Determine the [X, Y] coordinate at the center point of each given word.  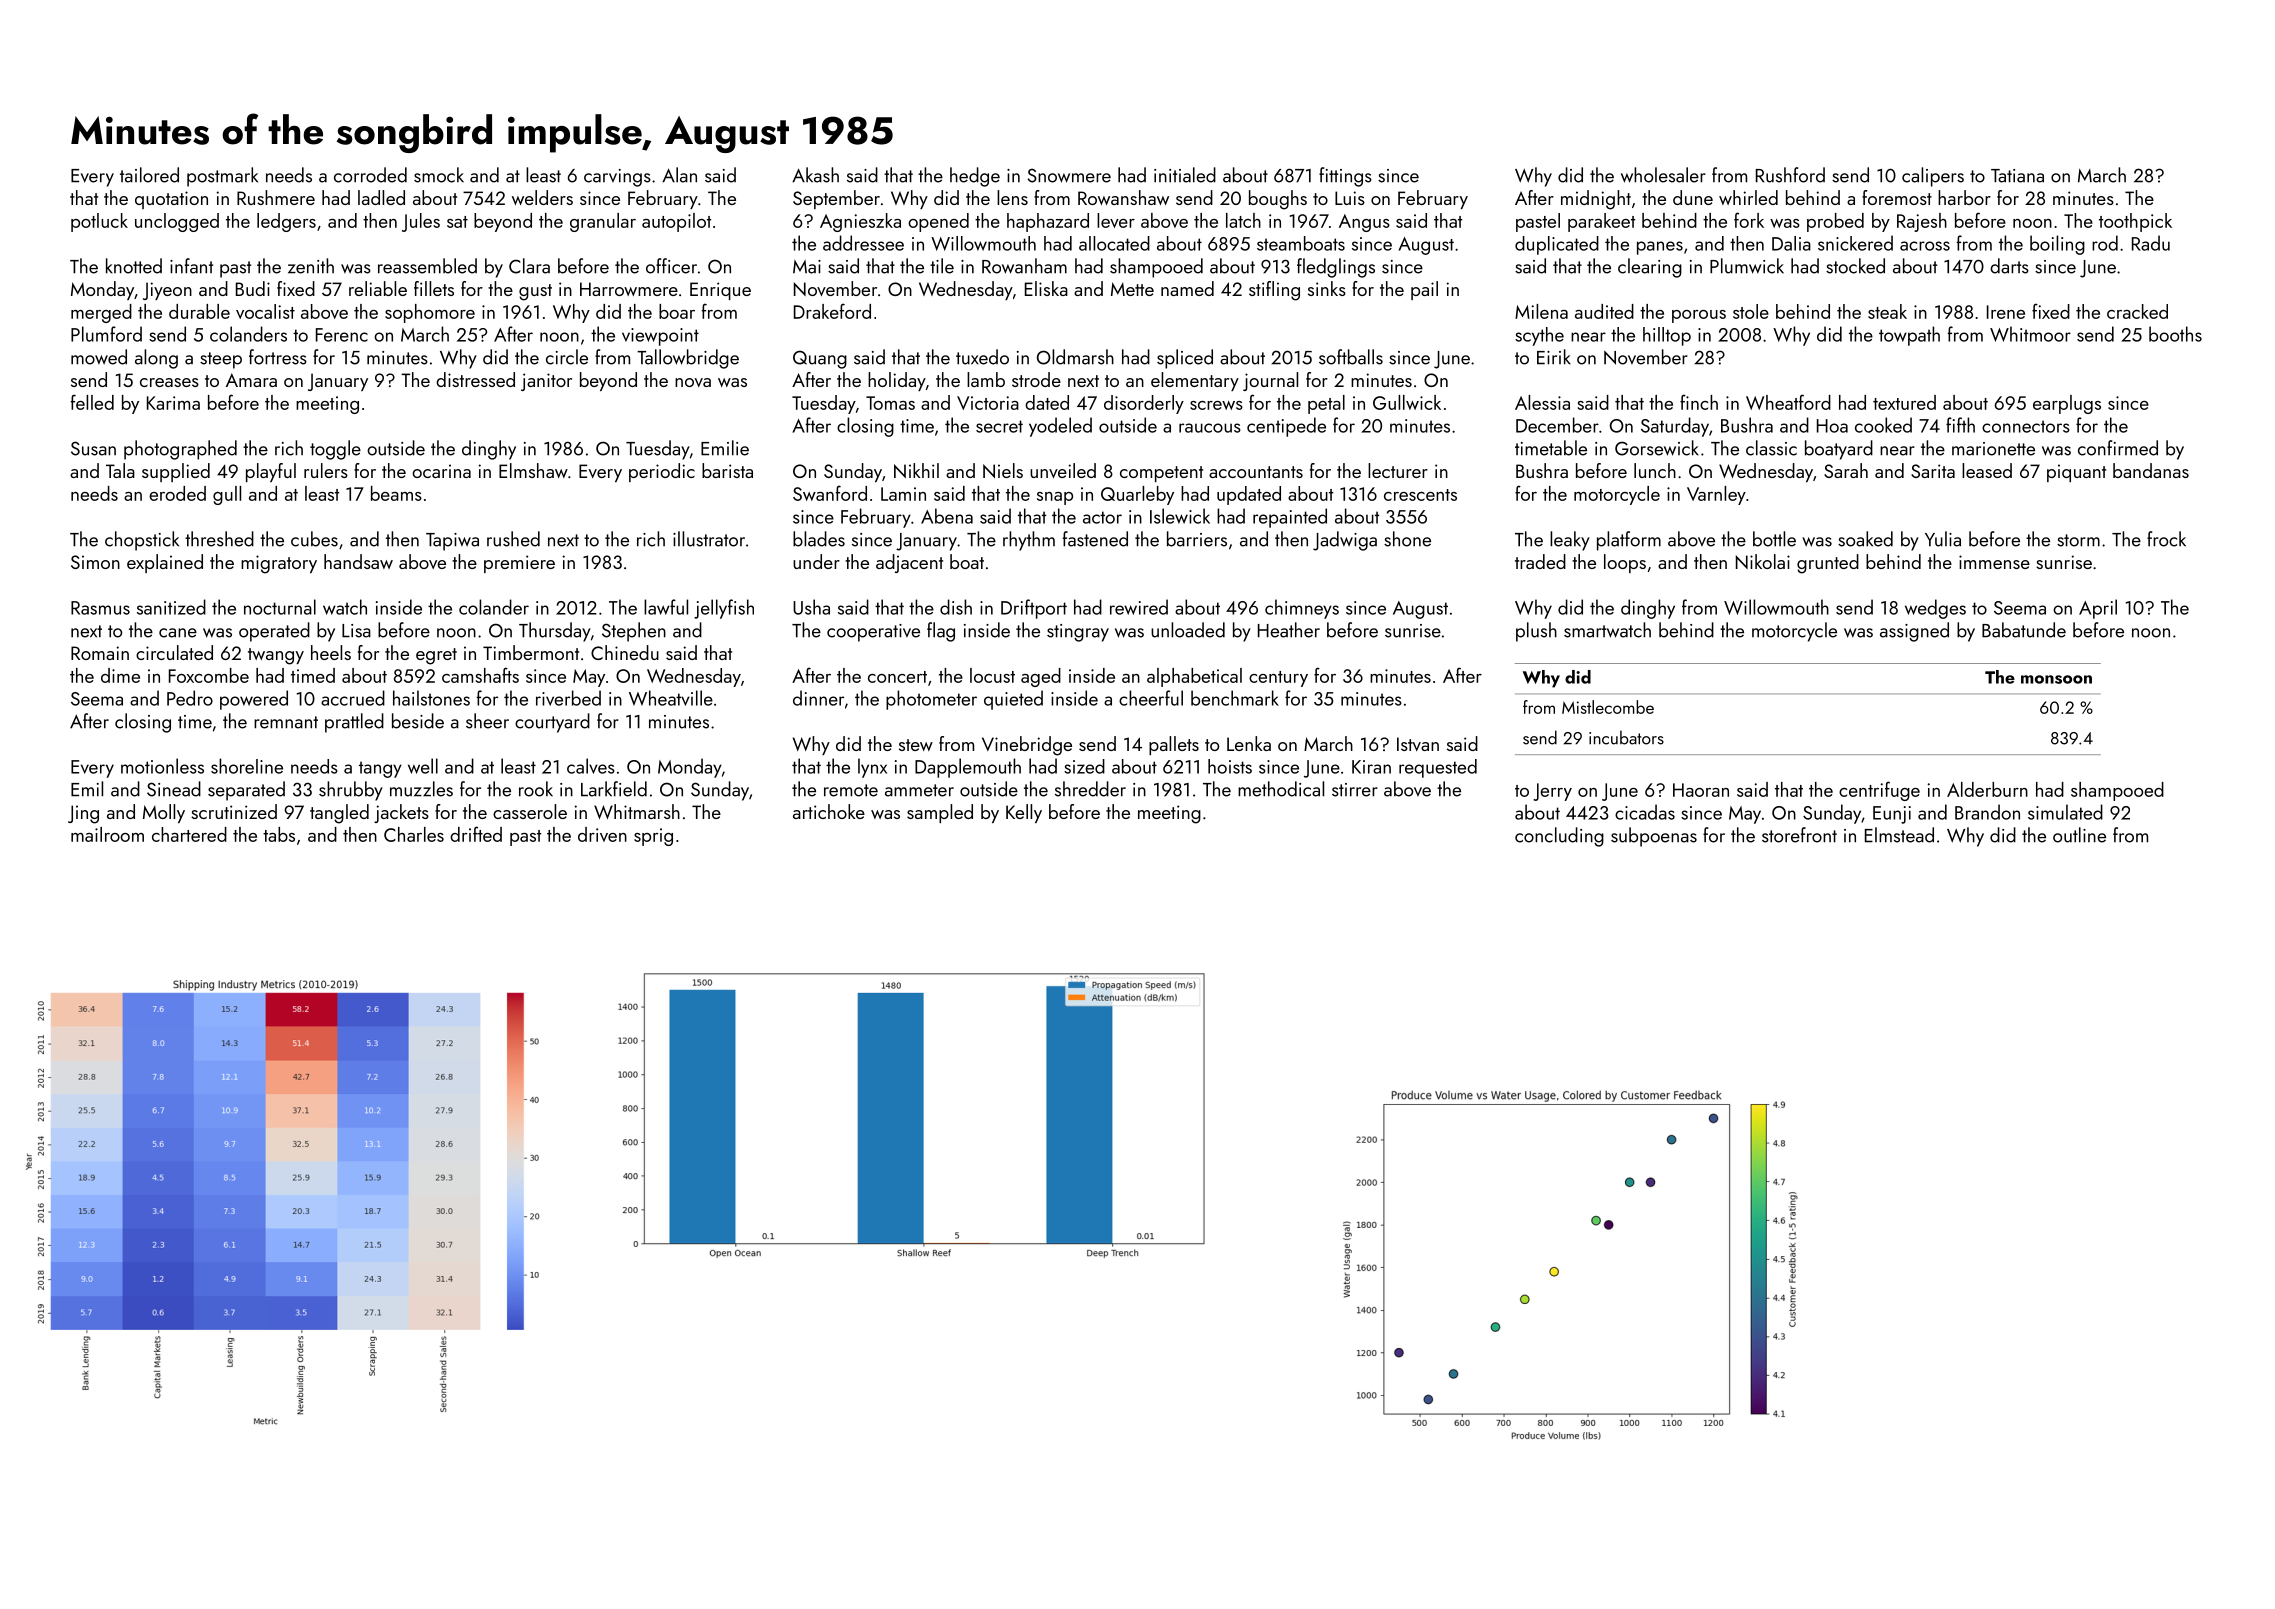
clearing [1650, 268]
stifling [1274, 291]
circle [567, 357]
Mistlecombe [1608, 707]
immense [1994, 562]
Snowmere [1069, 175]
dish [956, 607]
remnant [286, 722]
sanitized [171, 607]
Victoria [988, 403]
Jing [83, 814]
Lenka [1249, 743]
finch [1699, 402]
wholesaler [1663, 175]
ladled [381, 197]
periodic [662, 472]
